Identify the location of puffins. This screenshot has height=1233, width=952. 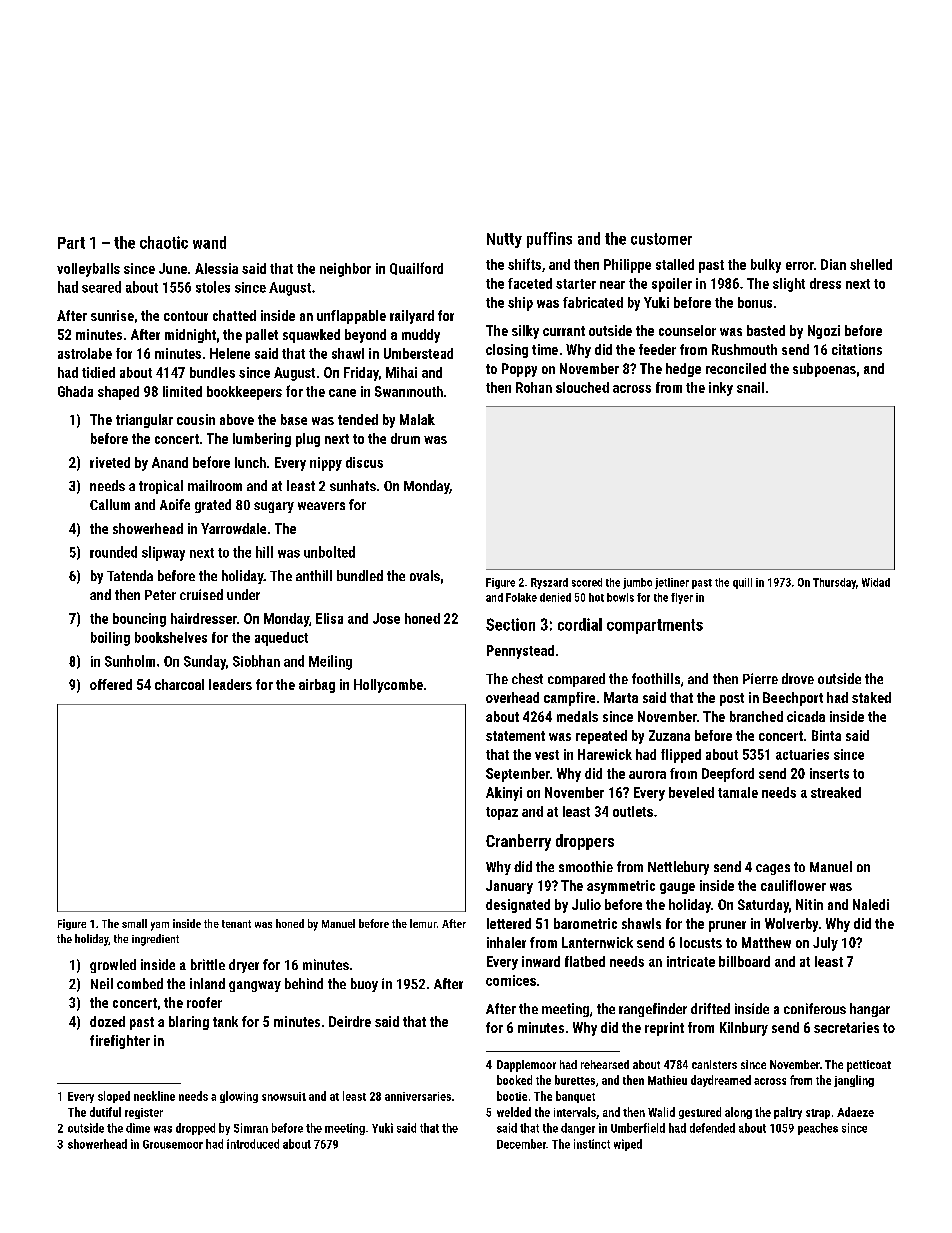
(549, 240).
